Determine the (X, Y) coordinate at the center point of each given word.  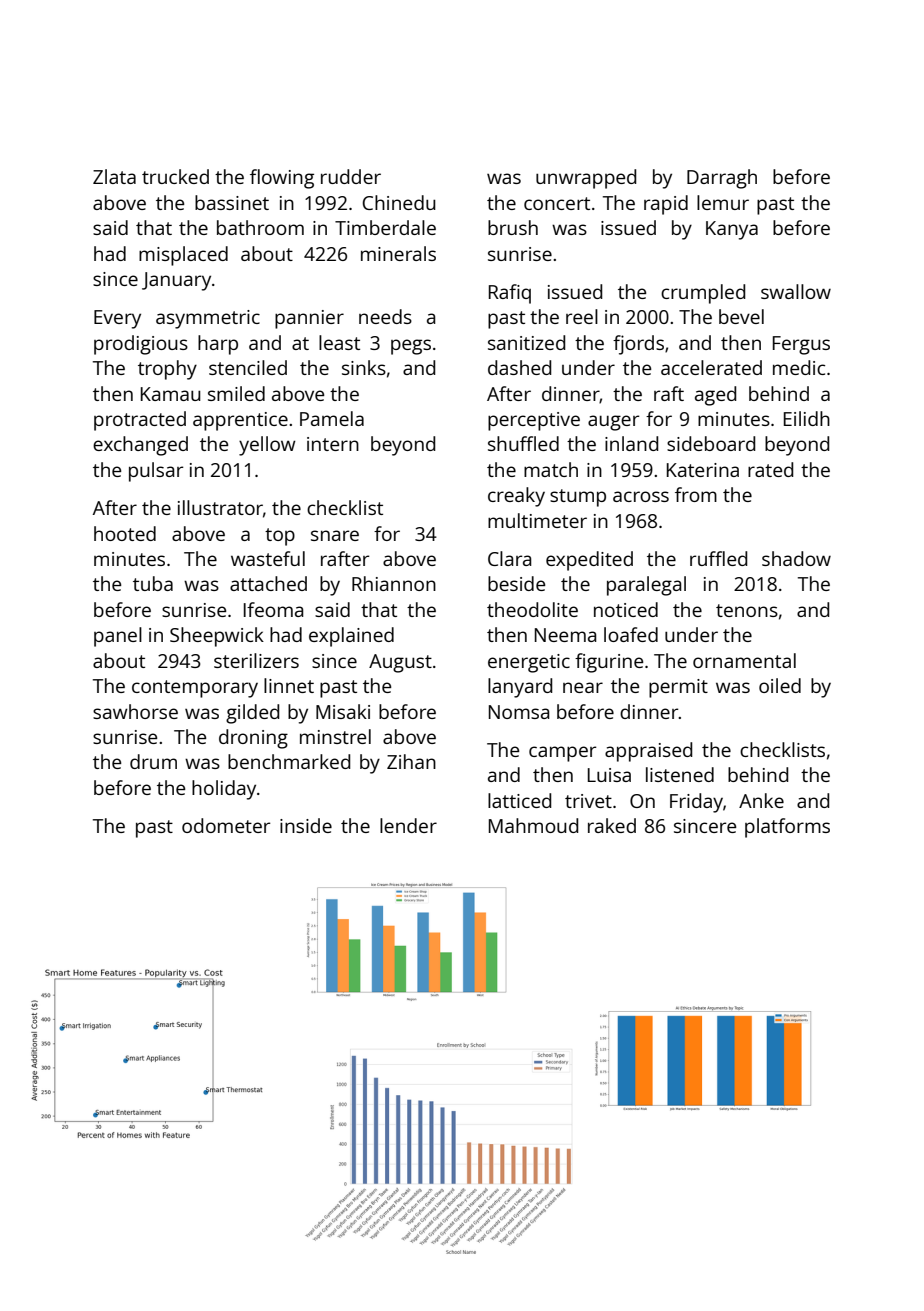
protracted (140, 421)
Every (117, 319)
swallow (796, 291)
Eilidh (807, 418)
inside (306, 825)
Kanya (732, 230)
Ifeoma (273, 609)
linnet (289, 685)
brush (513, 227)
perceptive (534, 421)
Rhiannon (394, 583)
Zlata (114, 176)
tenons (747, 610)
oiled (780, 685)
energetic (529, 663)
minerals (398, 253)
